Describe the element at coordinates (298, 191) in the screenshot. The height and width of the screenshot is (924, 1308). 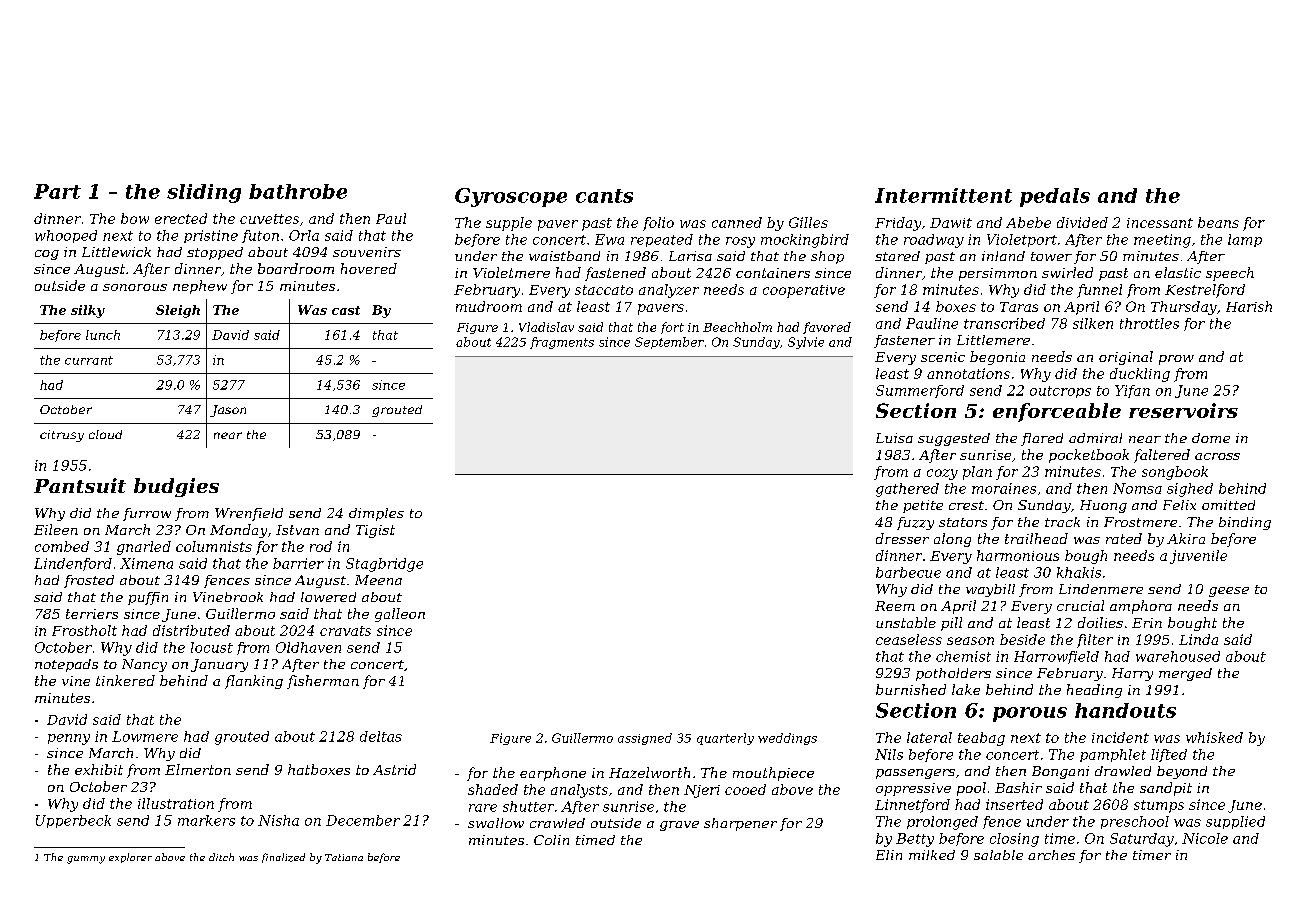
I see `bathrobe` at that location.
